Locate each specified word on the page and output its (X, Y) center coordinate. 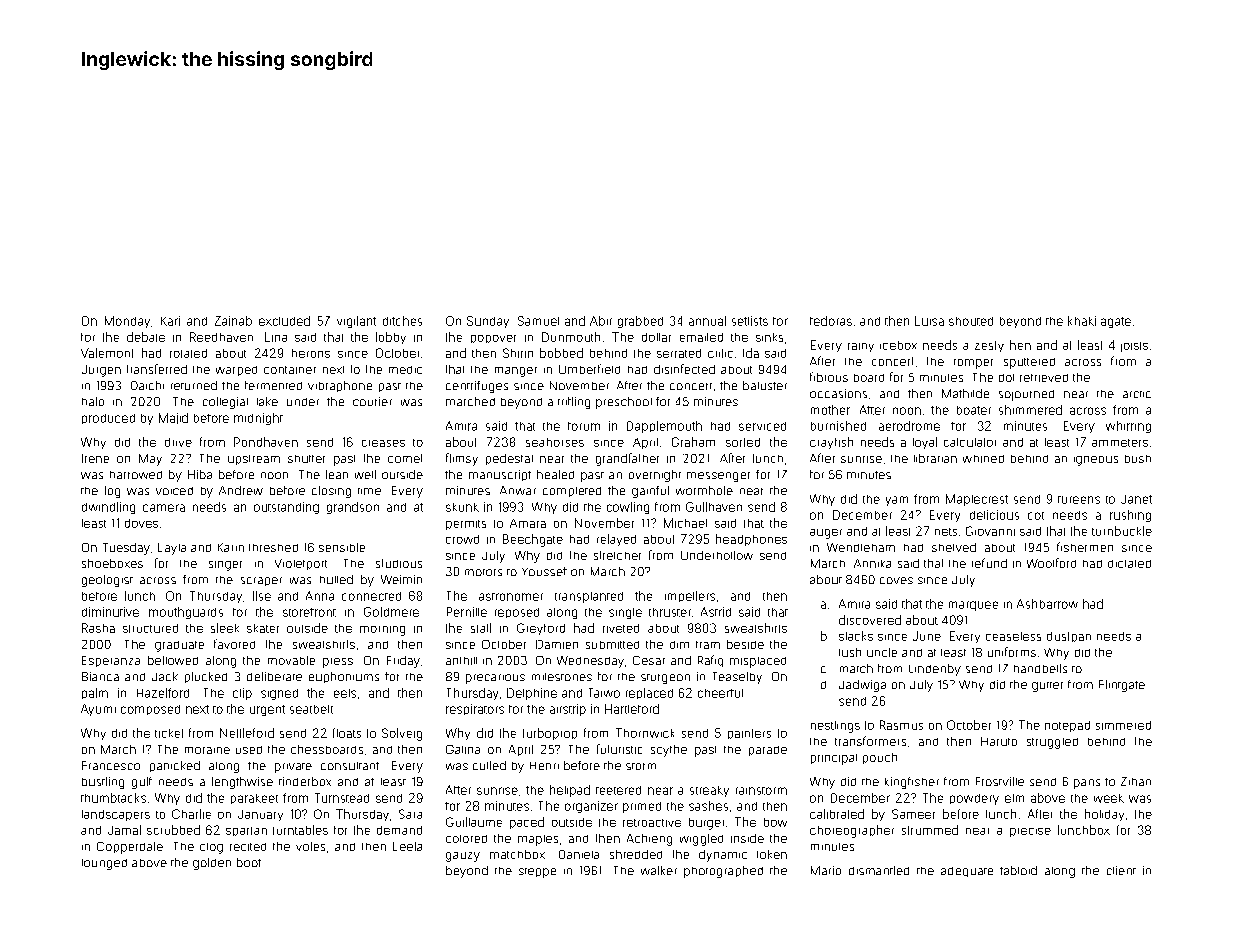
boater (974, 410)
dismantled (879, 870)
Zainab (233, 321)
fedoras (831, 321)
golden (212, 864)
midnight (258, 419)
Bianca (100, 676)
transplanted (589, 597)
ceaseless (1013, 636)
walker (659, 870)
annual (707, 321)
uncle (882, 652)
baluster (765, 385)
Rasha (98, 628)
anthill (461, 661)
